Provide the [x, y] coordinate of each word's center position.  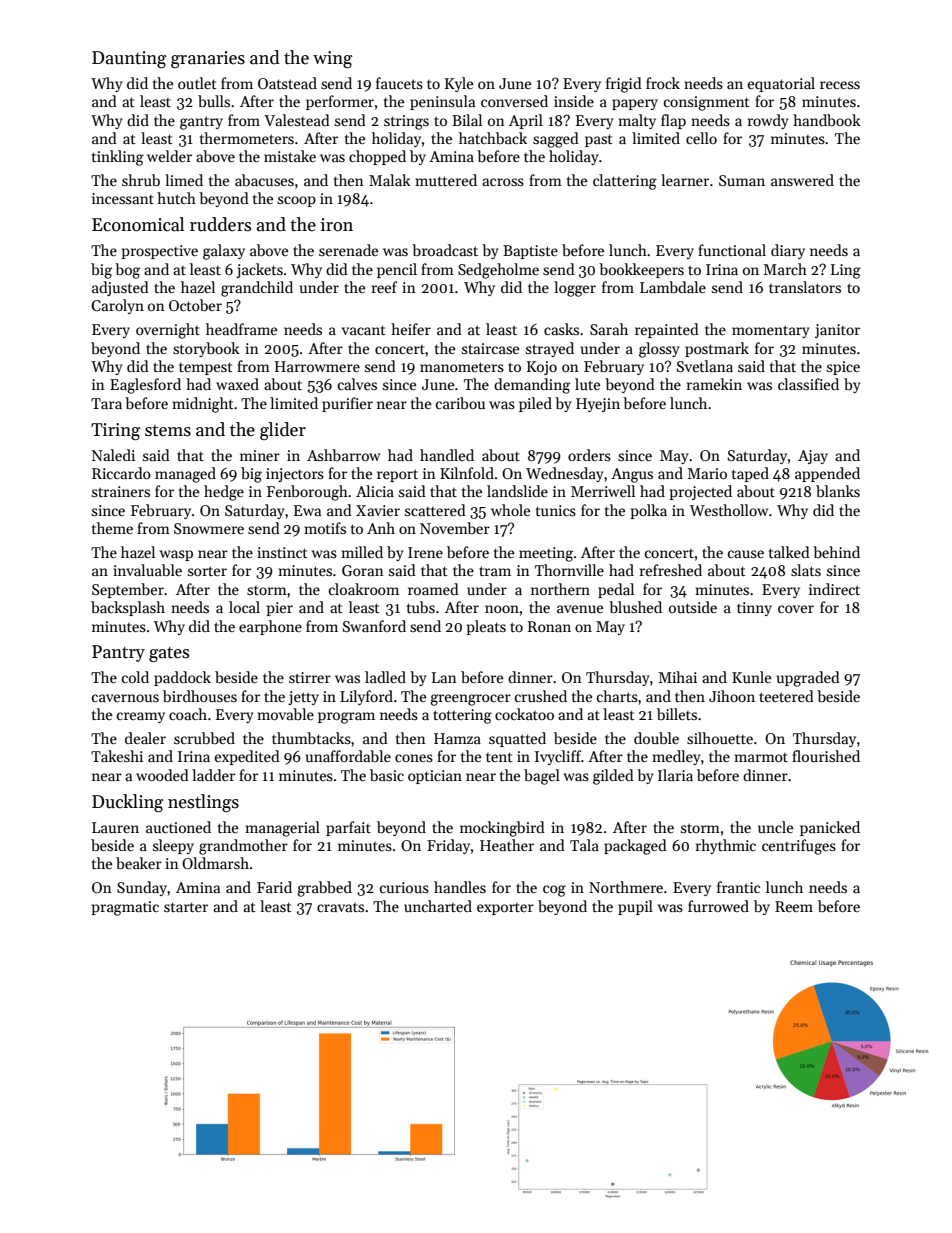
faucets [399, 83]
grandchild [257, 289]
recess [840, 85]
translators [805, 287]
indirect [834, 589]
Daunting [129, 59]
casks [561, 329]
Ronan [549, 626]
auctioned [178, 827]
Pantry [118, 653]
